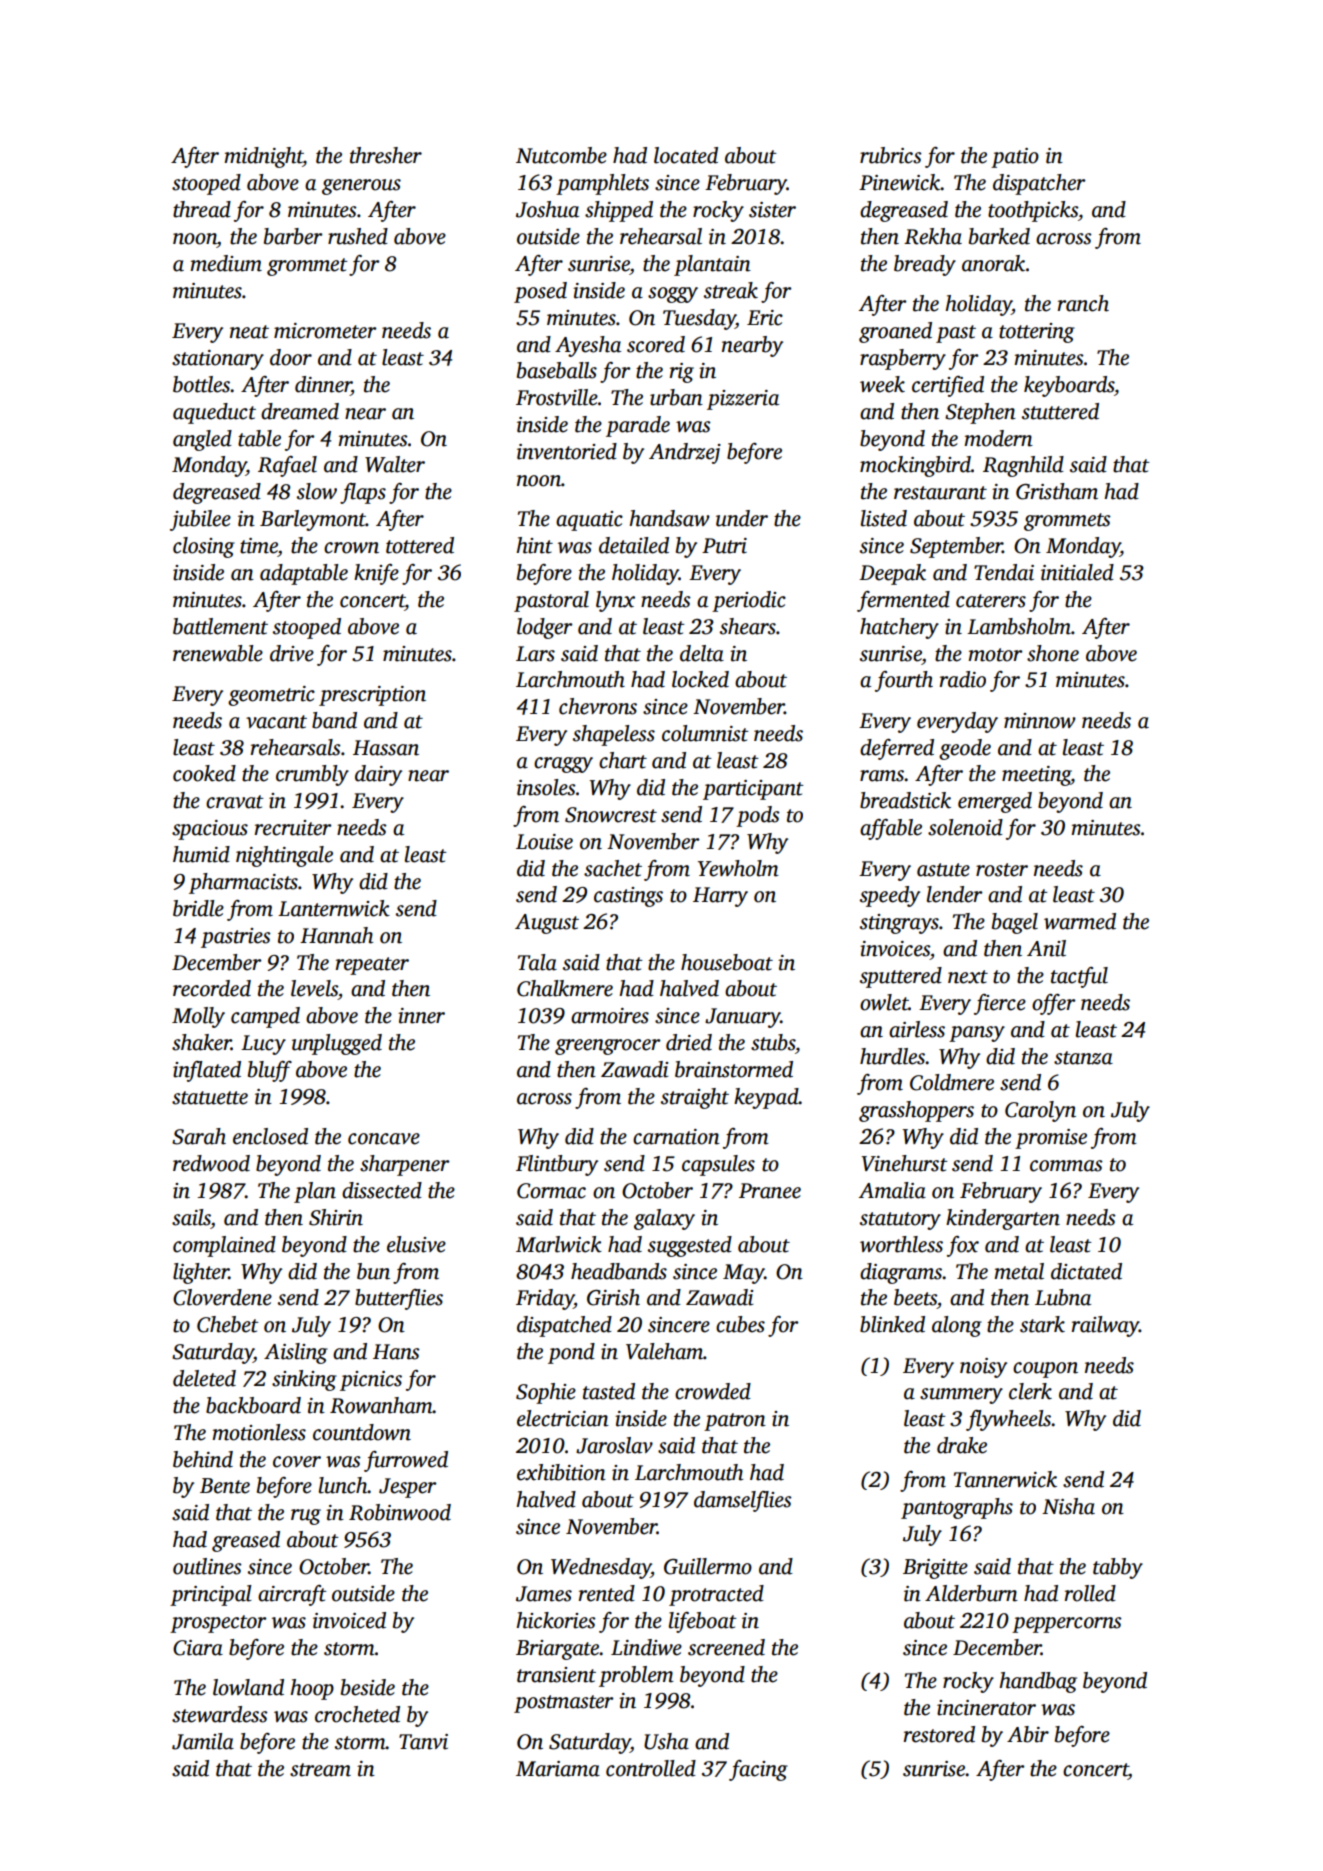 Image resolution: width=1323 pixels, height=1871 pixels. I want to click on damselflies, so click(743, 1501).
